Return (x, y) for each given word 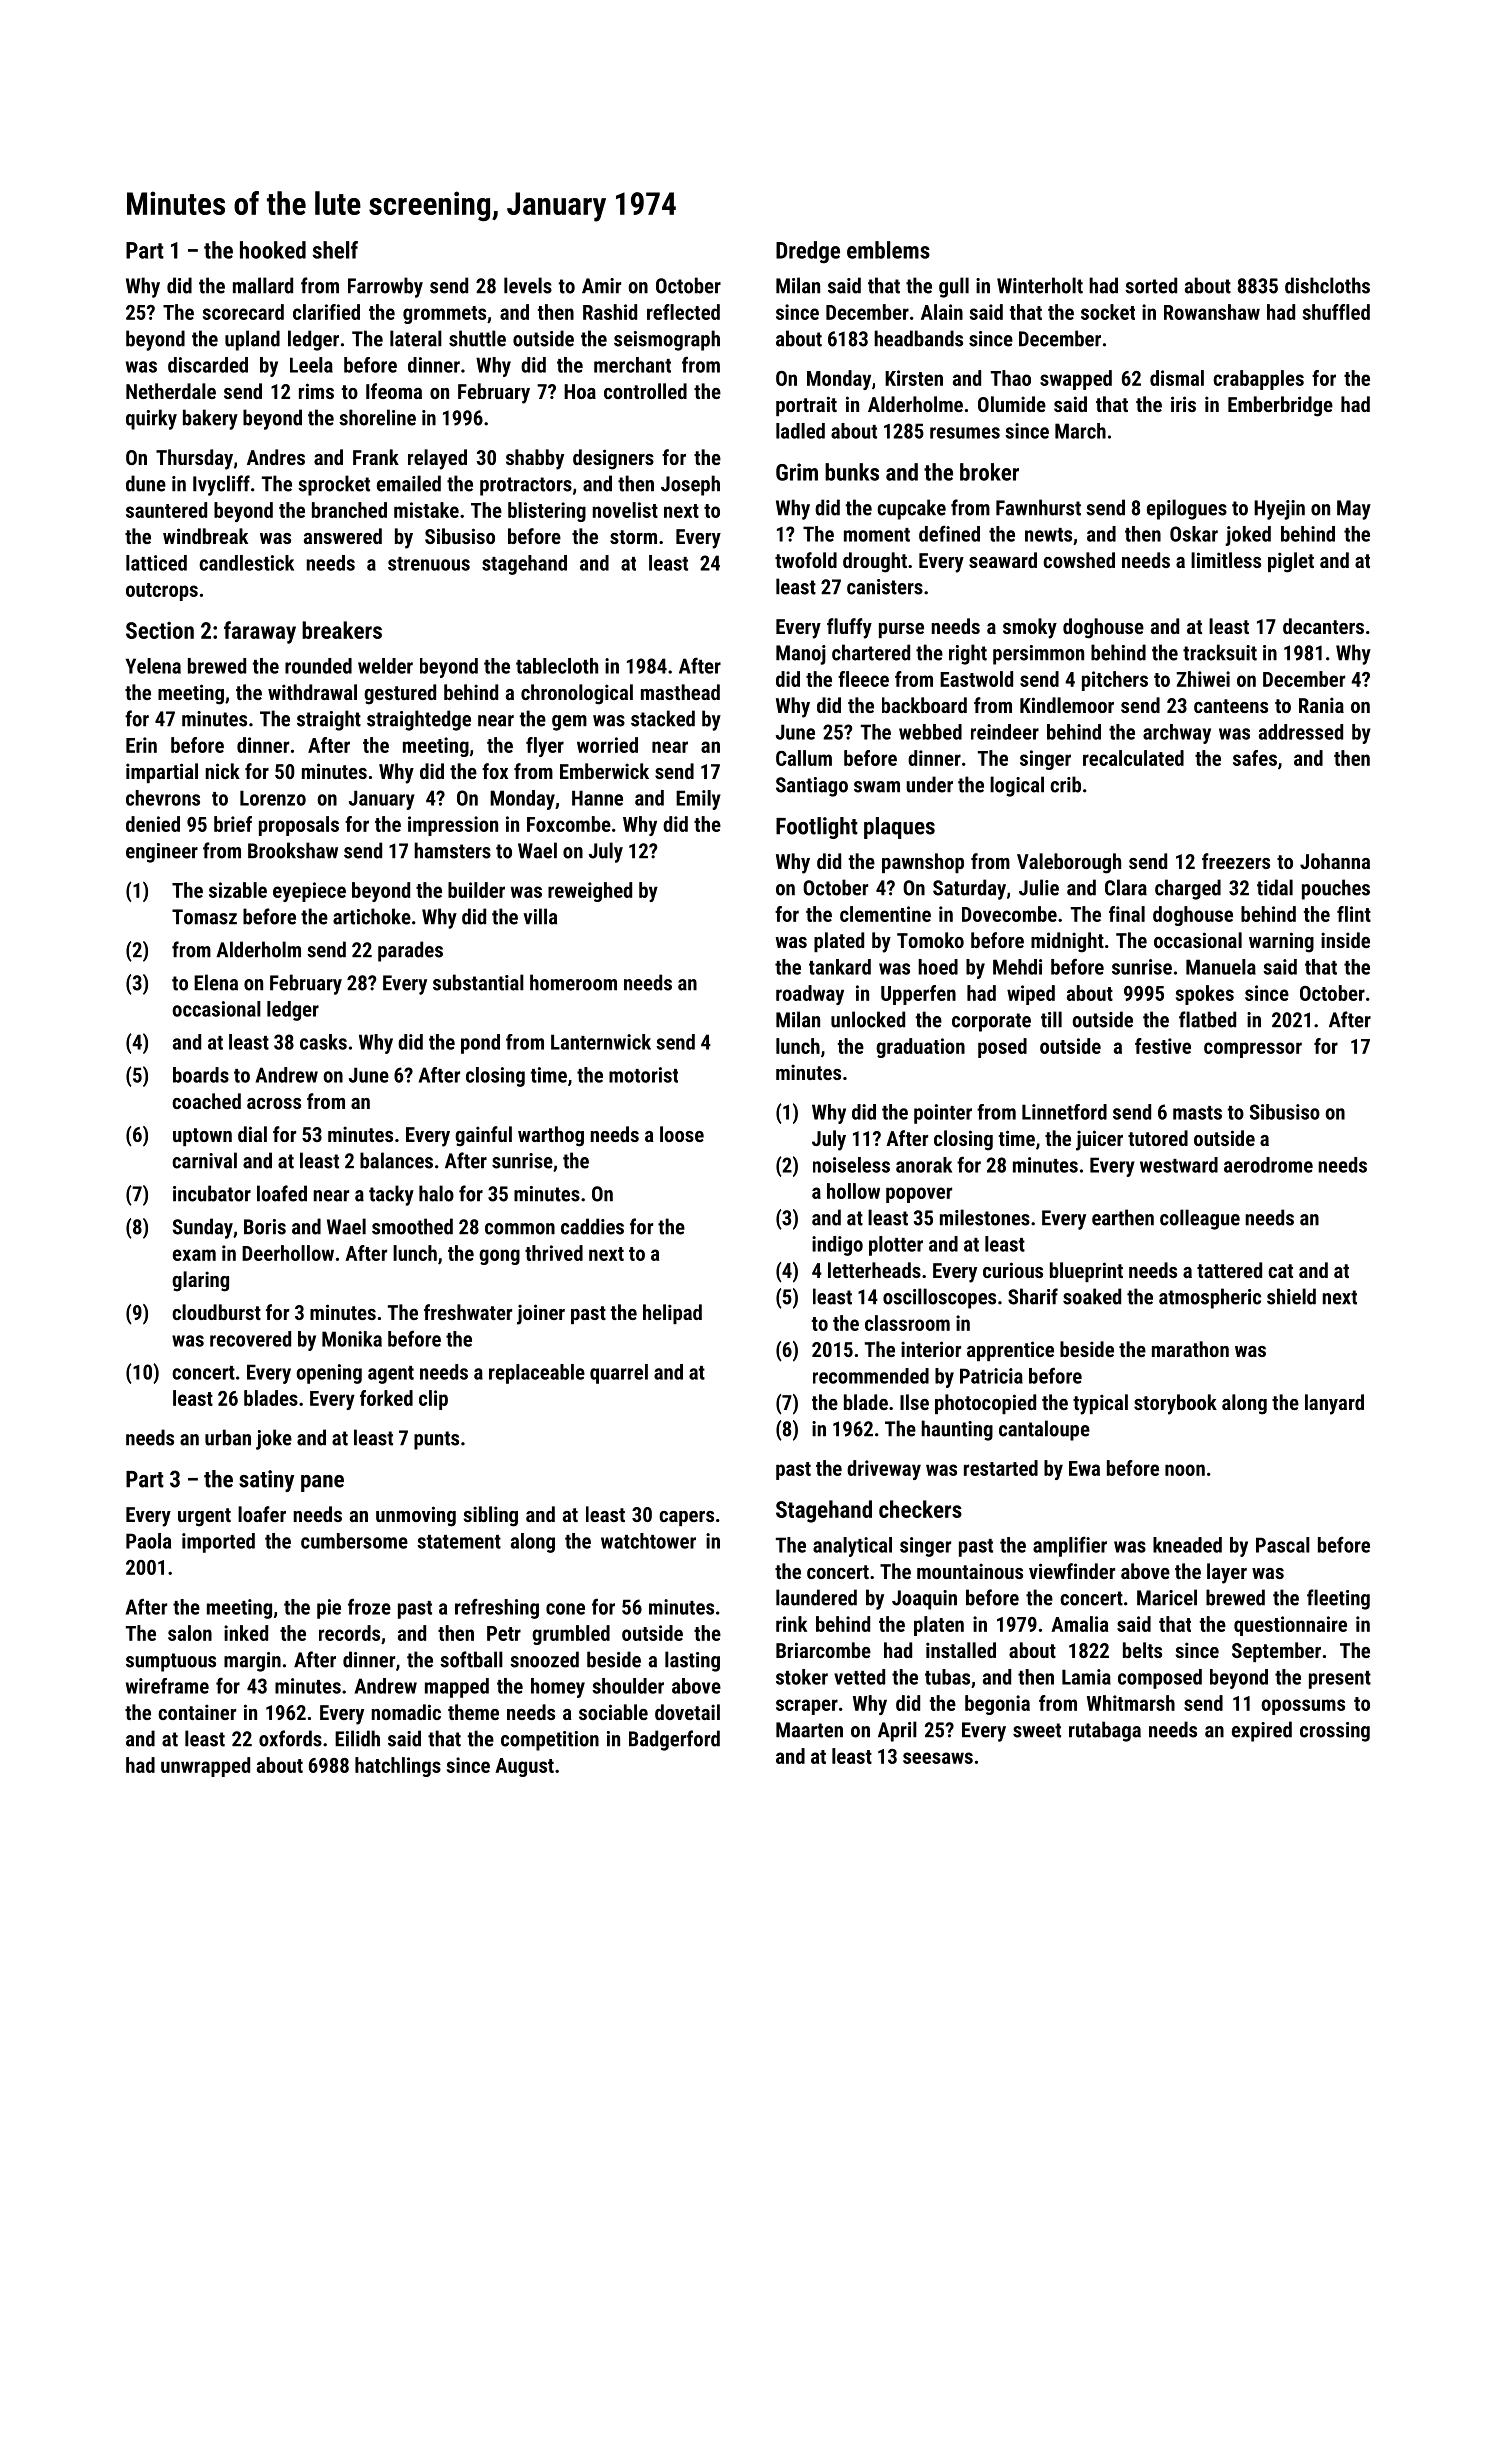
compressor (1253, 1050)
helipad (672, 1314)
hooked (273, 250)
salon (190, 1633)
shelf (335, 250)
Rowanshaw (1212, 312)
